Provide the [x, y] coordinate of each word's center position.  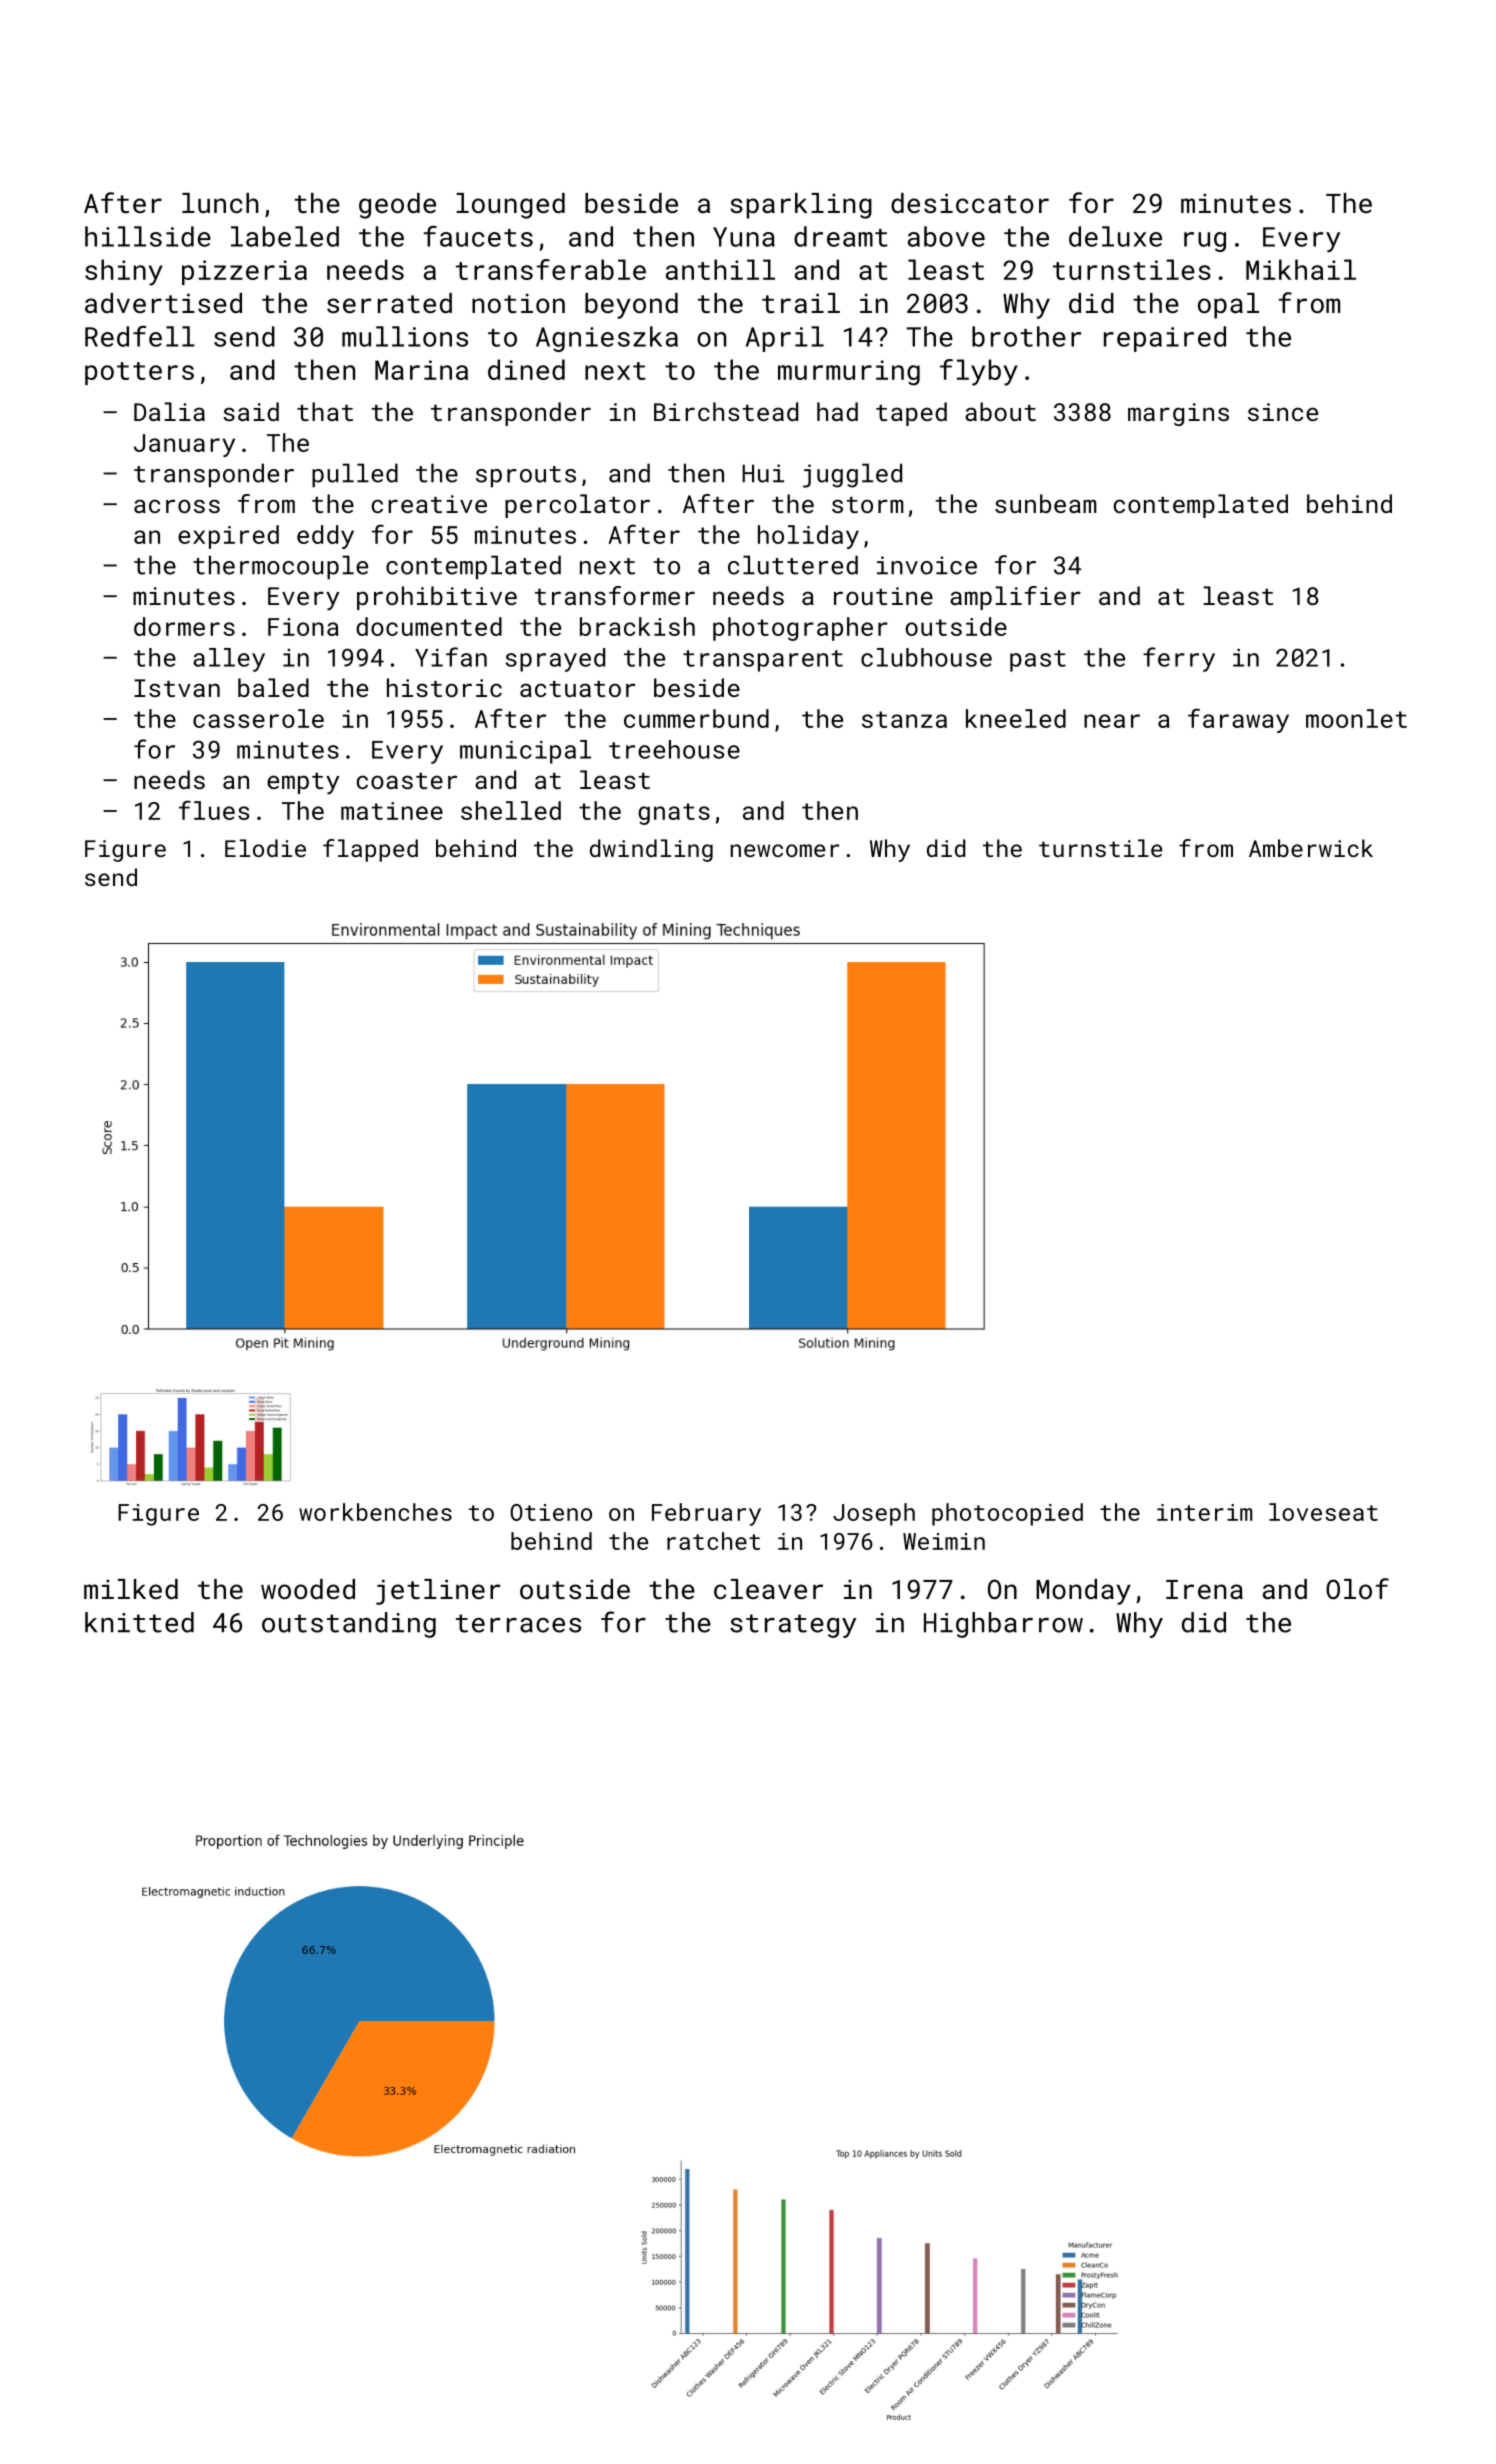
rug [1205, 242]
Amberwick [1311, 848]
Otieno [551, 1512]
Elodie [265, 848]
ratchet [713, 1541]
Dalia [169, 411]
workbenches [375, 1512]
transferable [551, 269]
